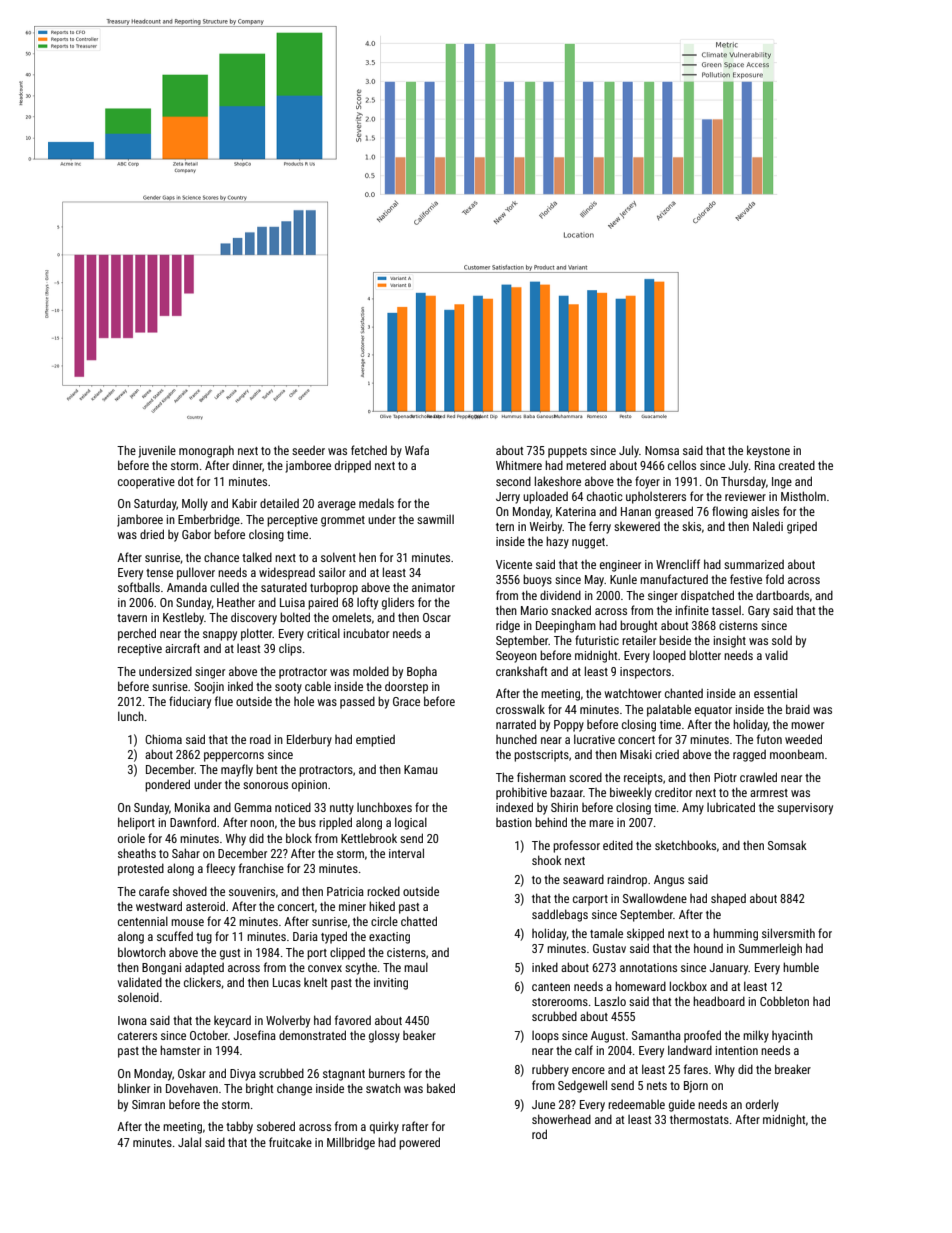 This screenshot has width=952, height=1233. What do you see at coordinates (361, 968) in the screenshot?
I see `scythe` at bounding box center [361, 968].
